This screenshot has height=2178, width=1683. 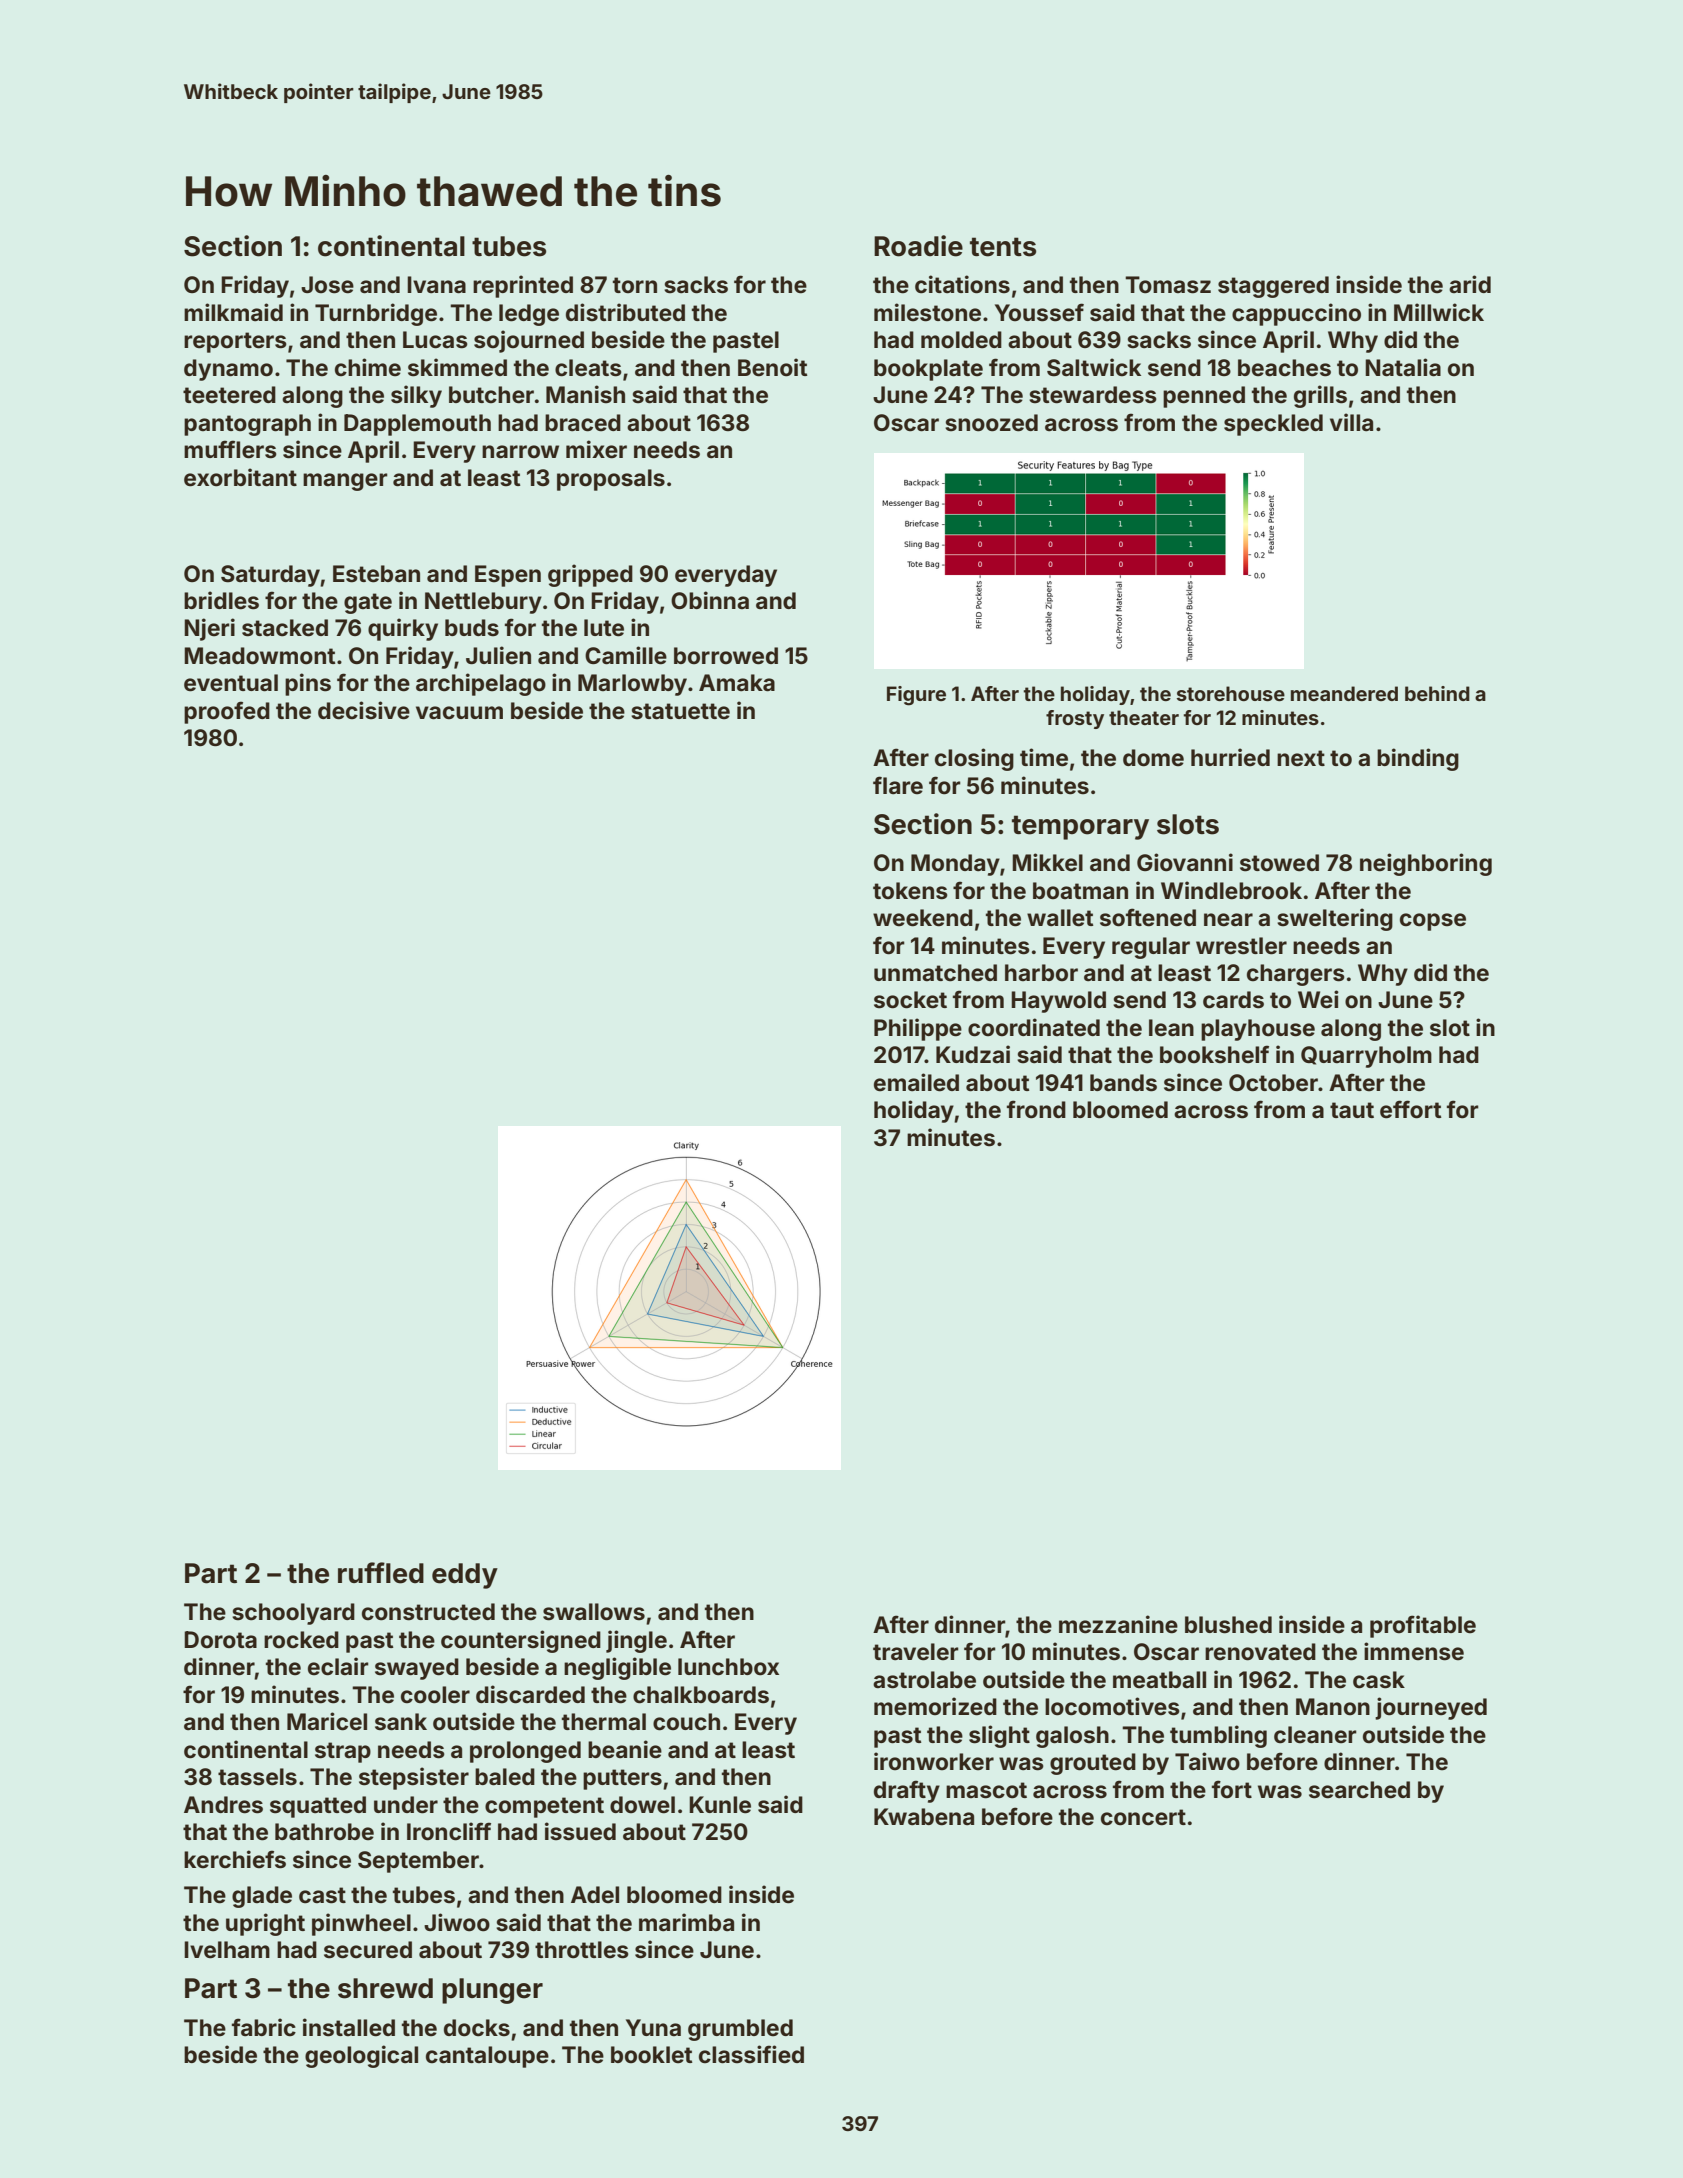 What do you see at coordinates (1359, 1790) in the screenshot?
I see `searched` at bounding box center [1359, 1790].
